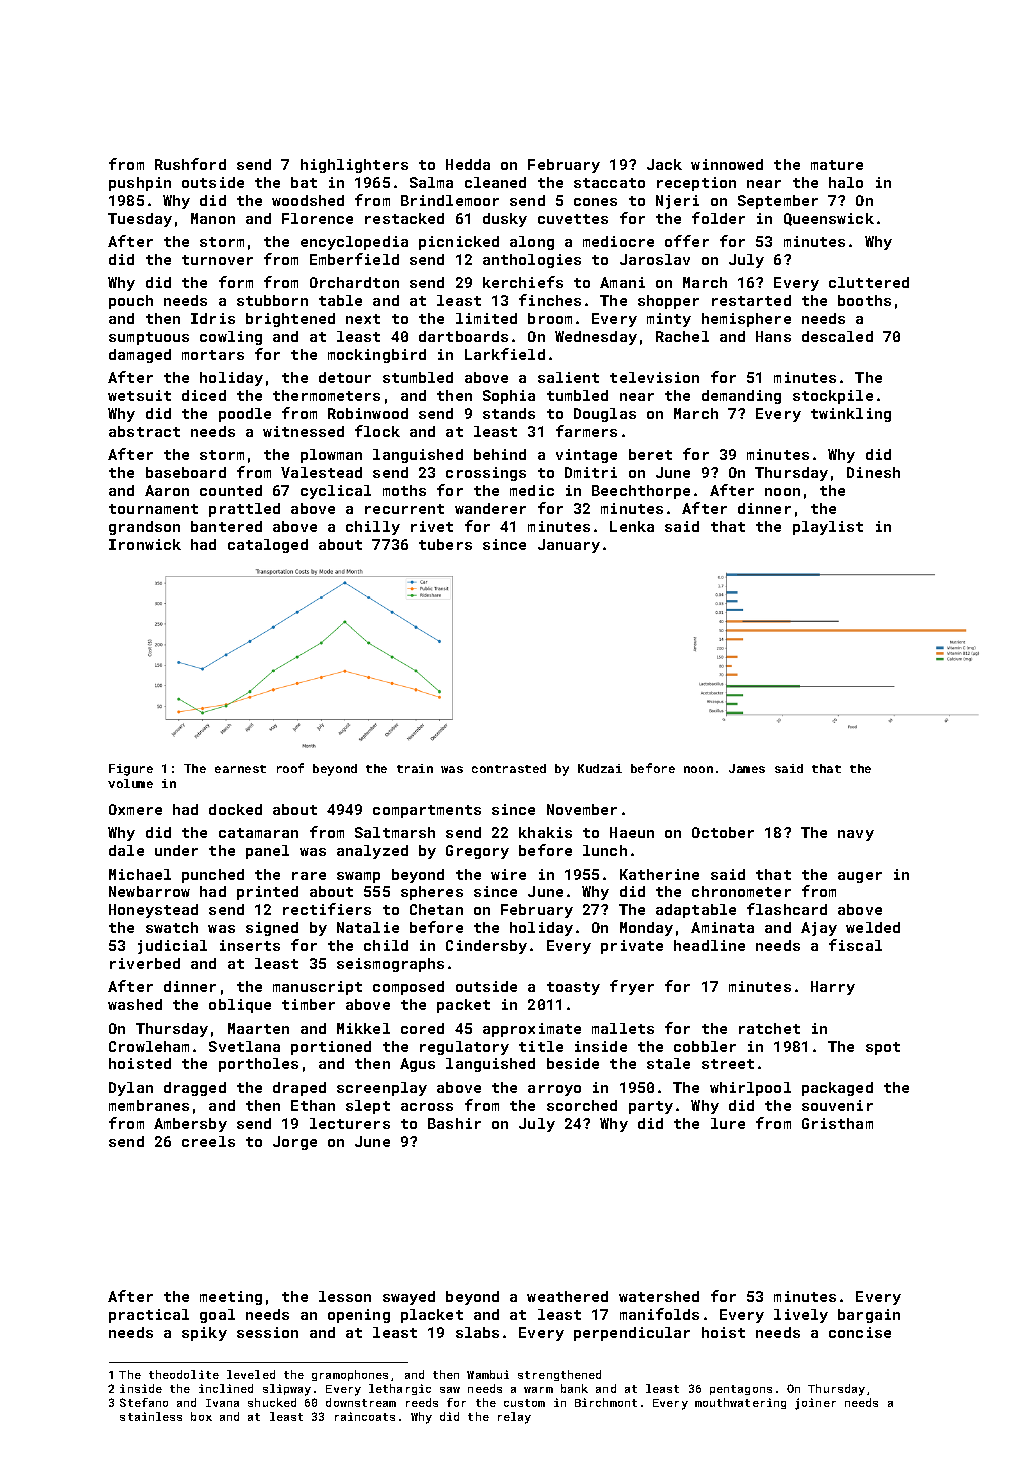  What do you see at coordinates (359, 1316) in the page?
I see `opening` at bounding box center [359, 1316].
